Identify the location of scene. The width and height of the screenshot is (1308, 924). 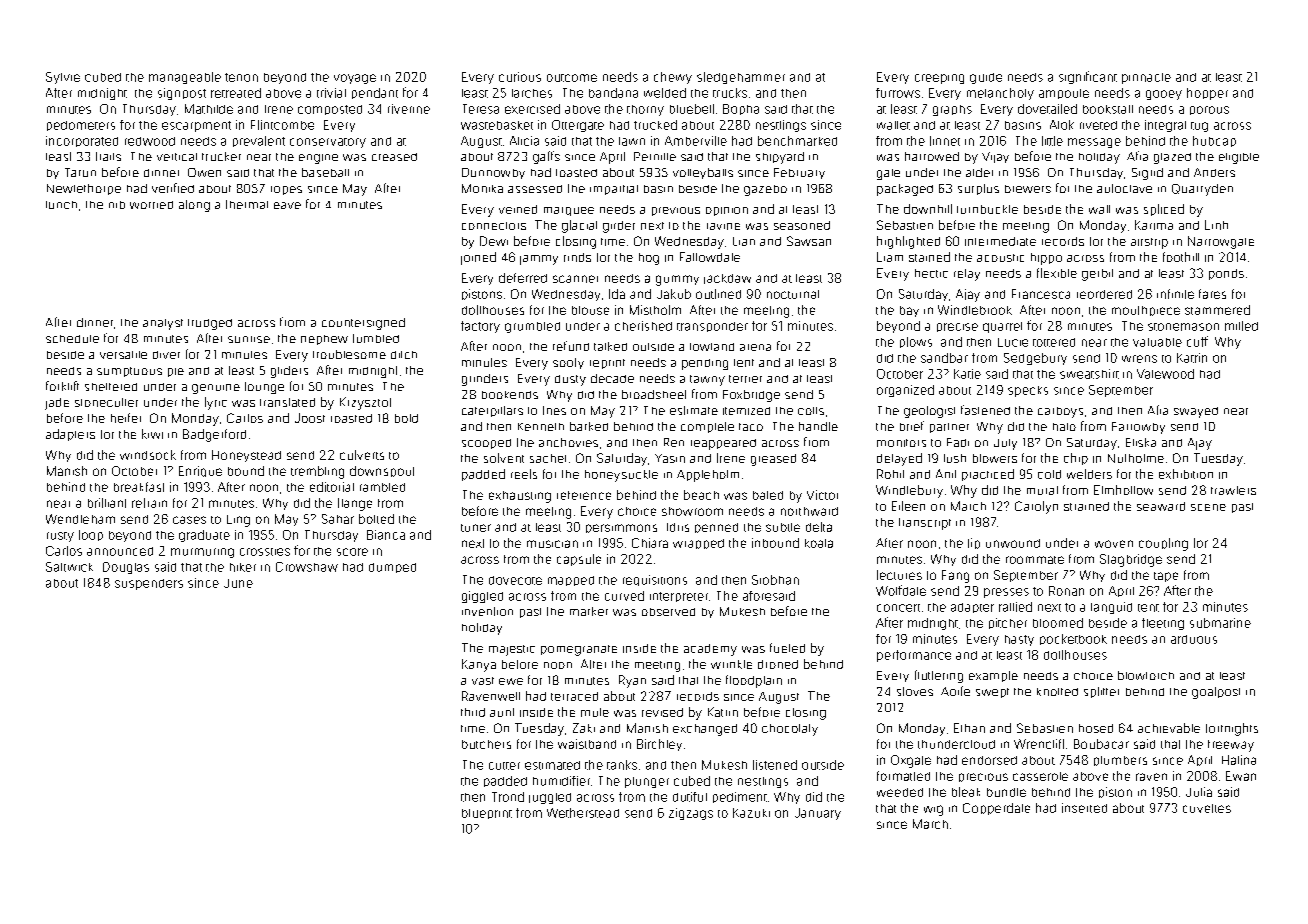
(1208, 507).
